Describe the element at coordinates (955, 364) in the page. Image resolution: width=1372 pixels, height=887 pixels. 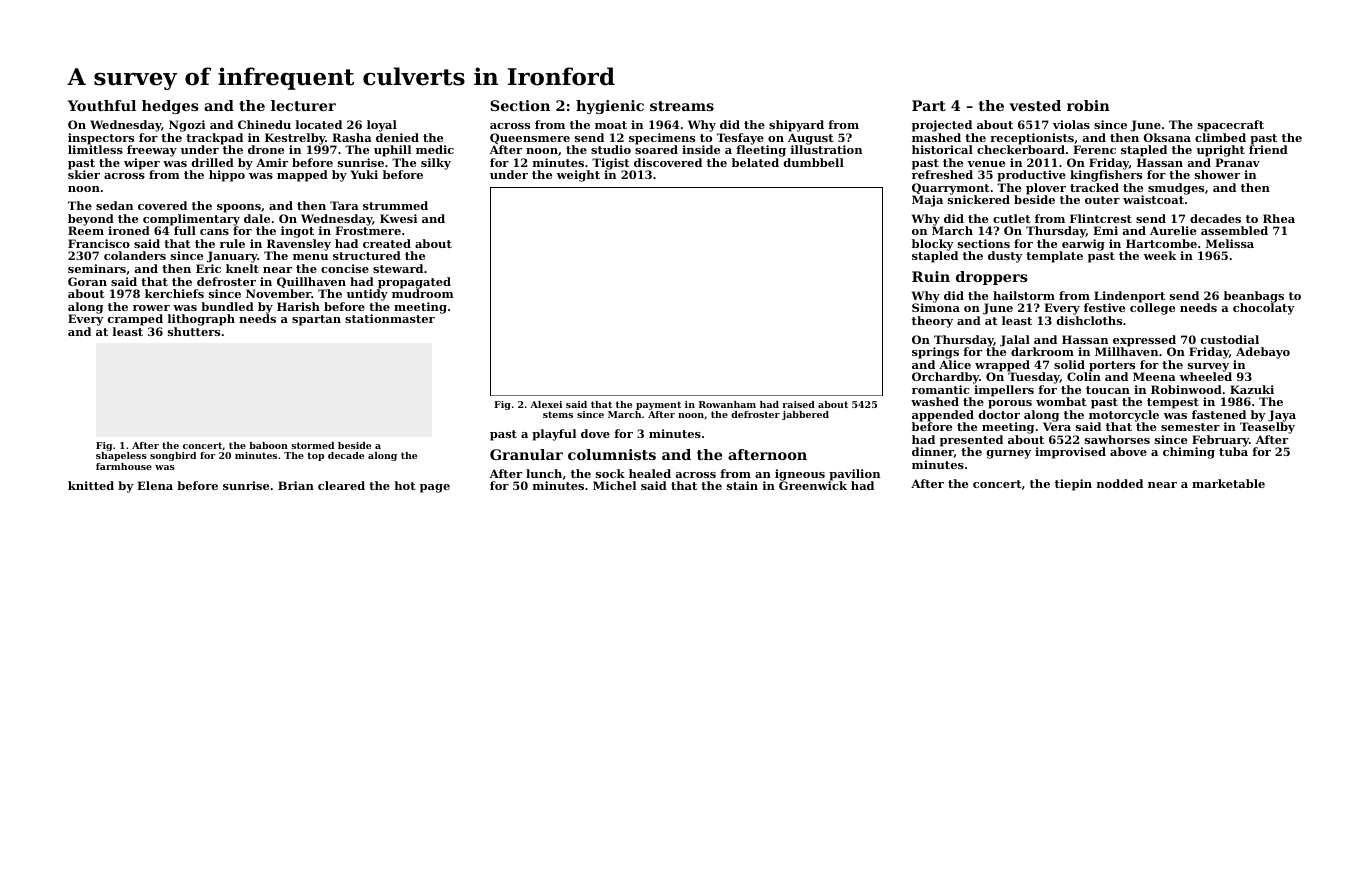
I see `Alice` at that location.
